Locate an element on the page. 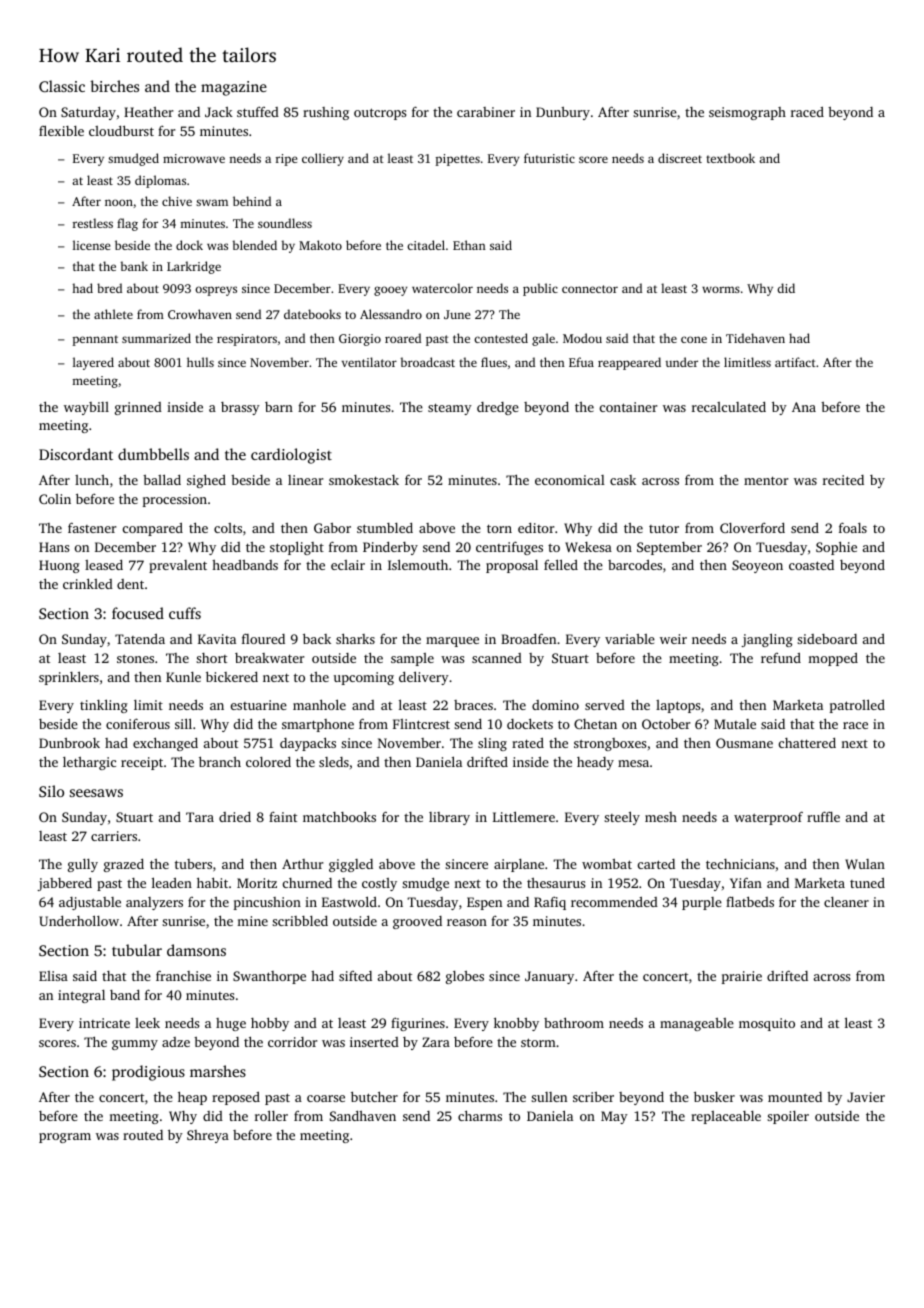 The width and height of the page is (924, 1308). license is located at coordinates (91, 245).
